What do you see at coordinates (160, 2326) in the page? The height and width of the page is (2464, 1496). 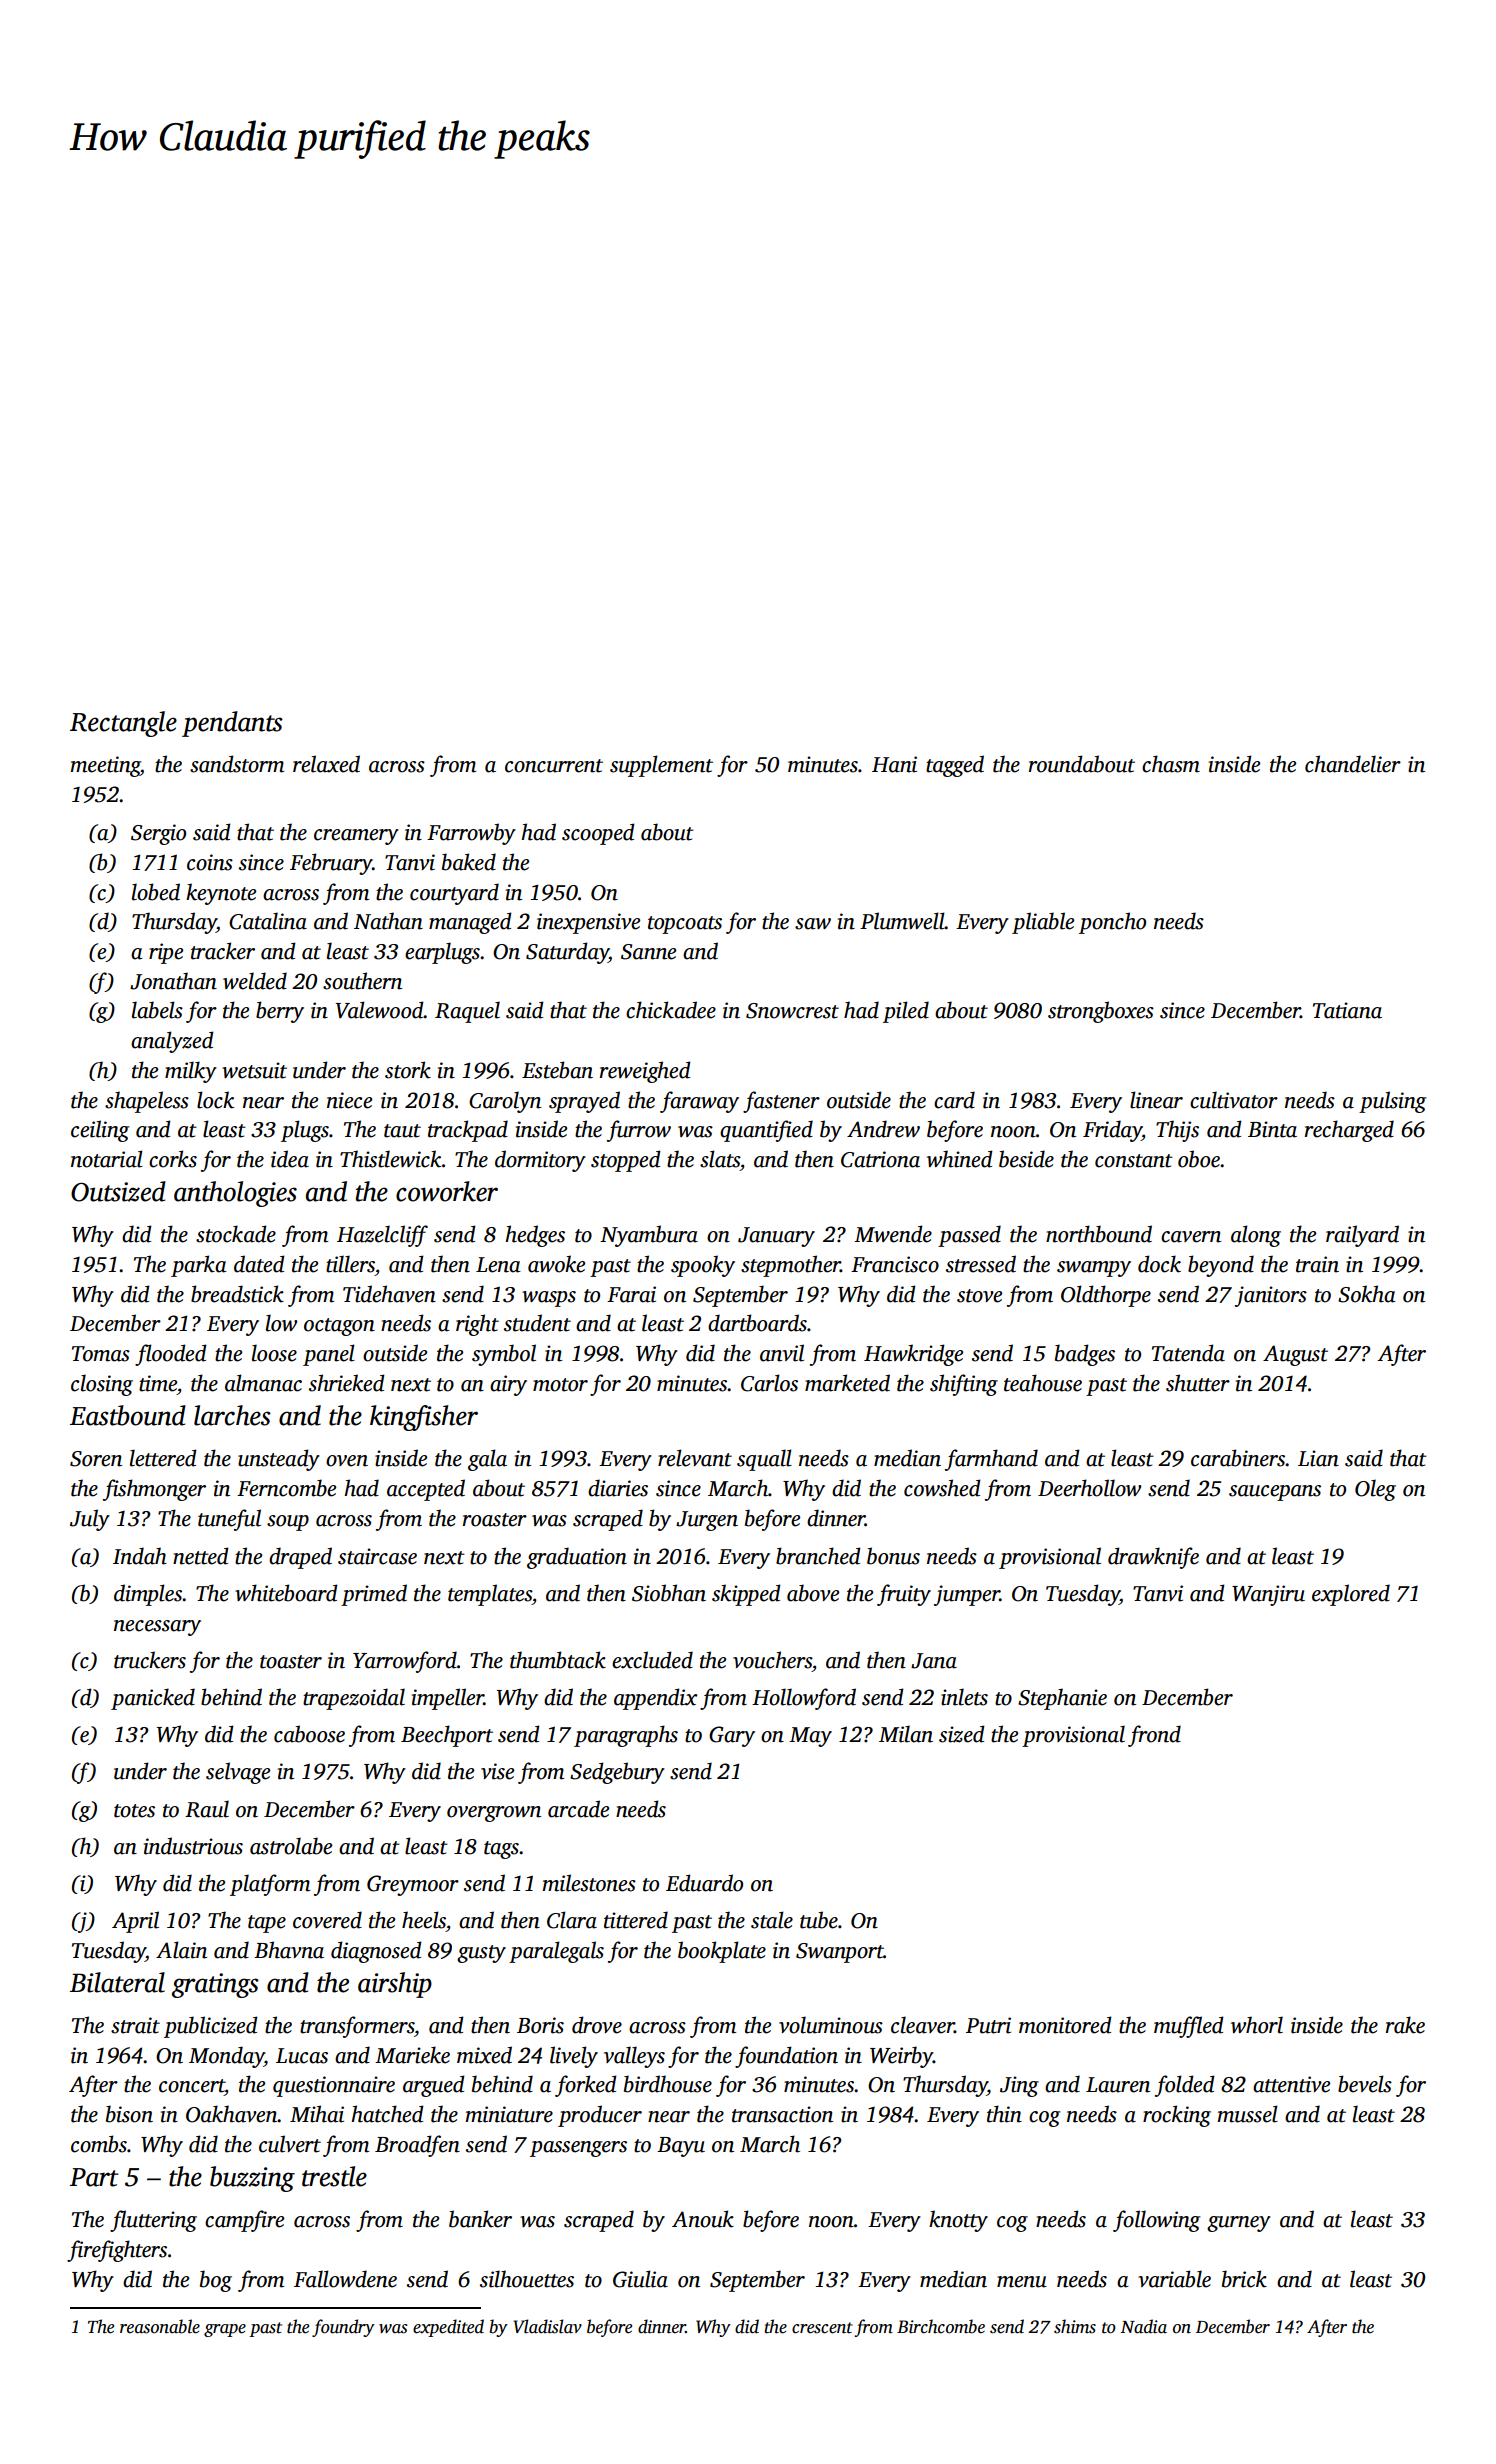 I see `reasonable` at bounding box center [160, 2326].
